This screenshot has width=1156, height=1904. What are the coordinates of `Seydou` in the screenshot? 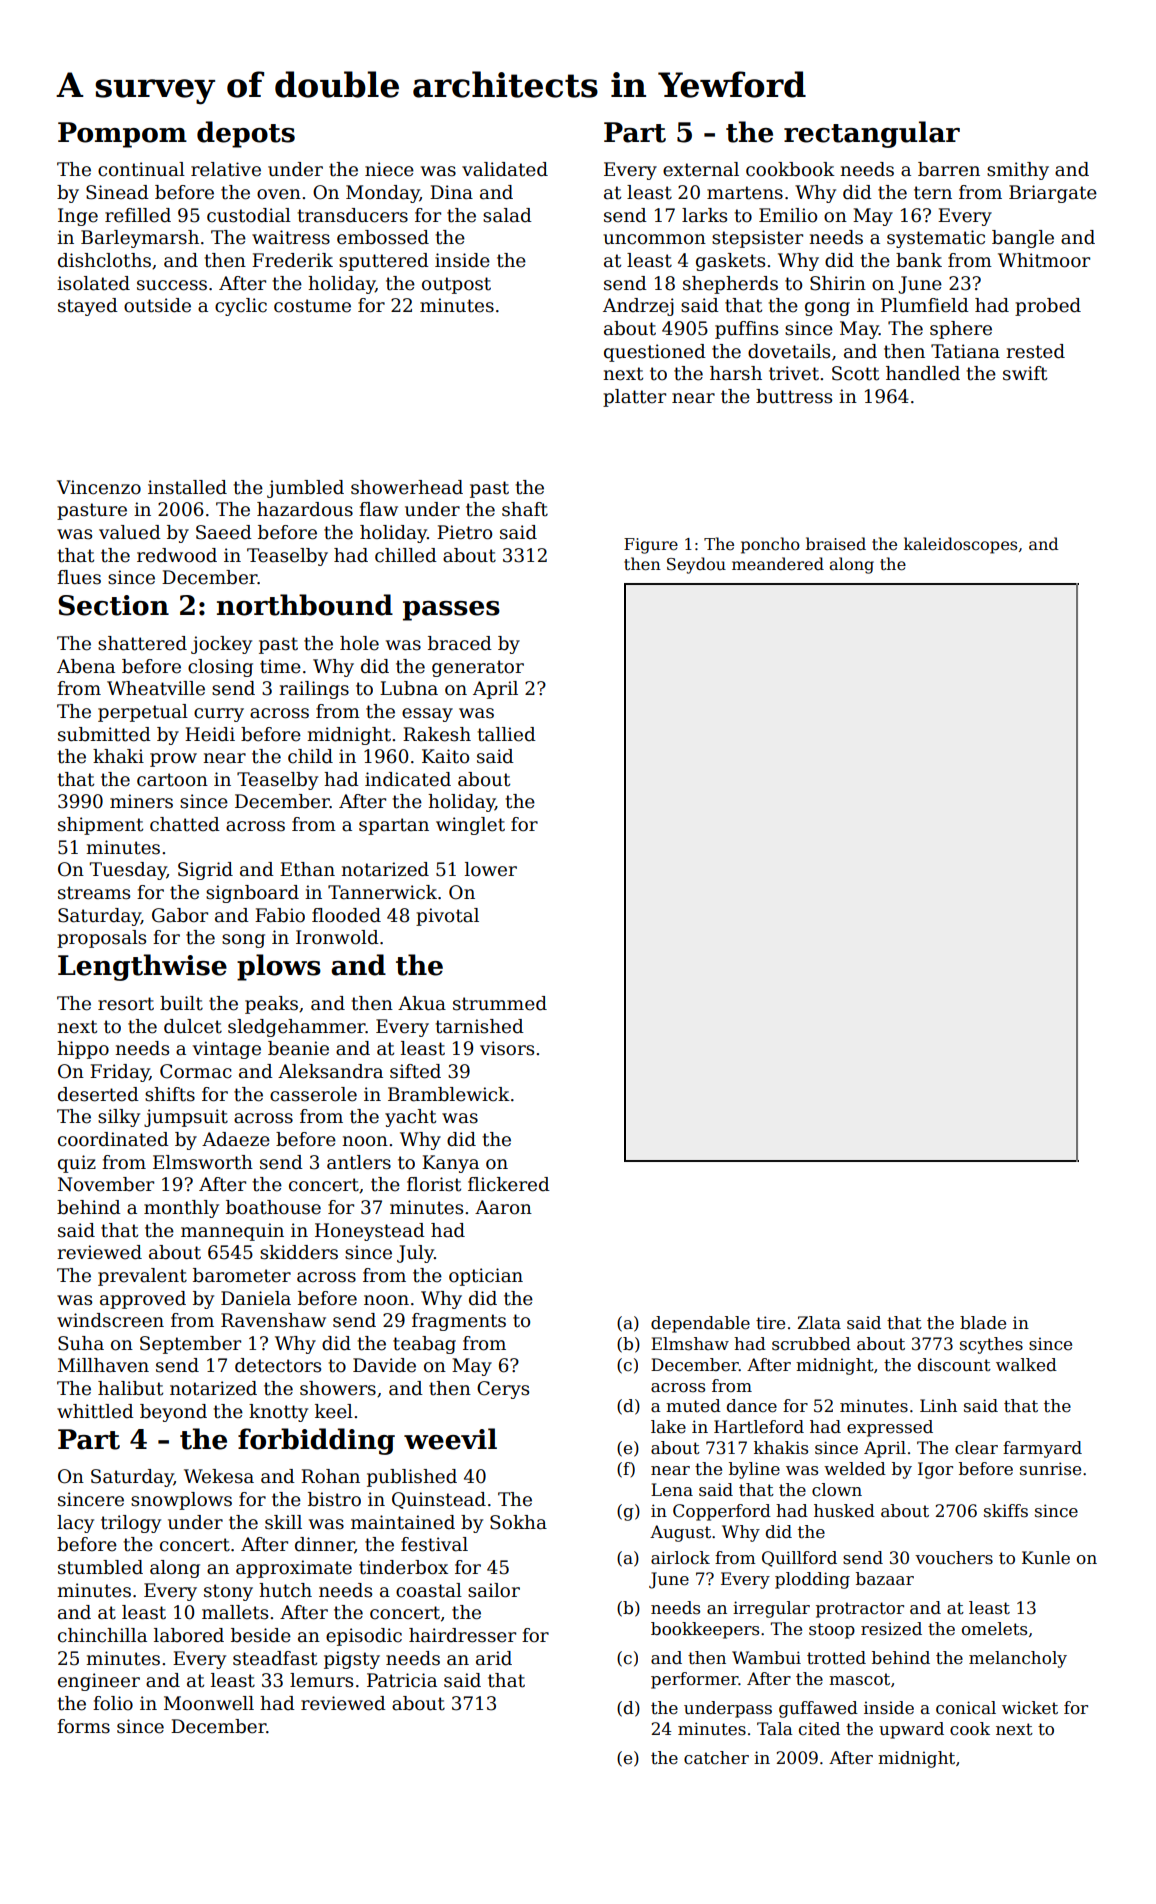 It's located at (696, 565).
